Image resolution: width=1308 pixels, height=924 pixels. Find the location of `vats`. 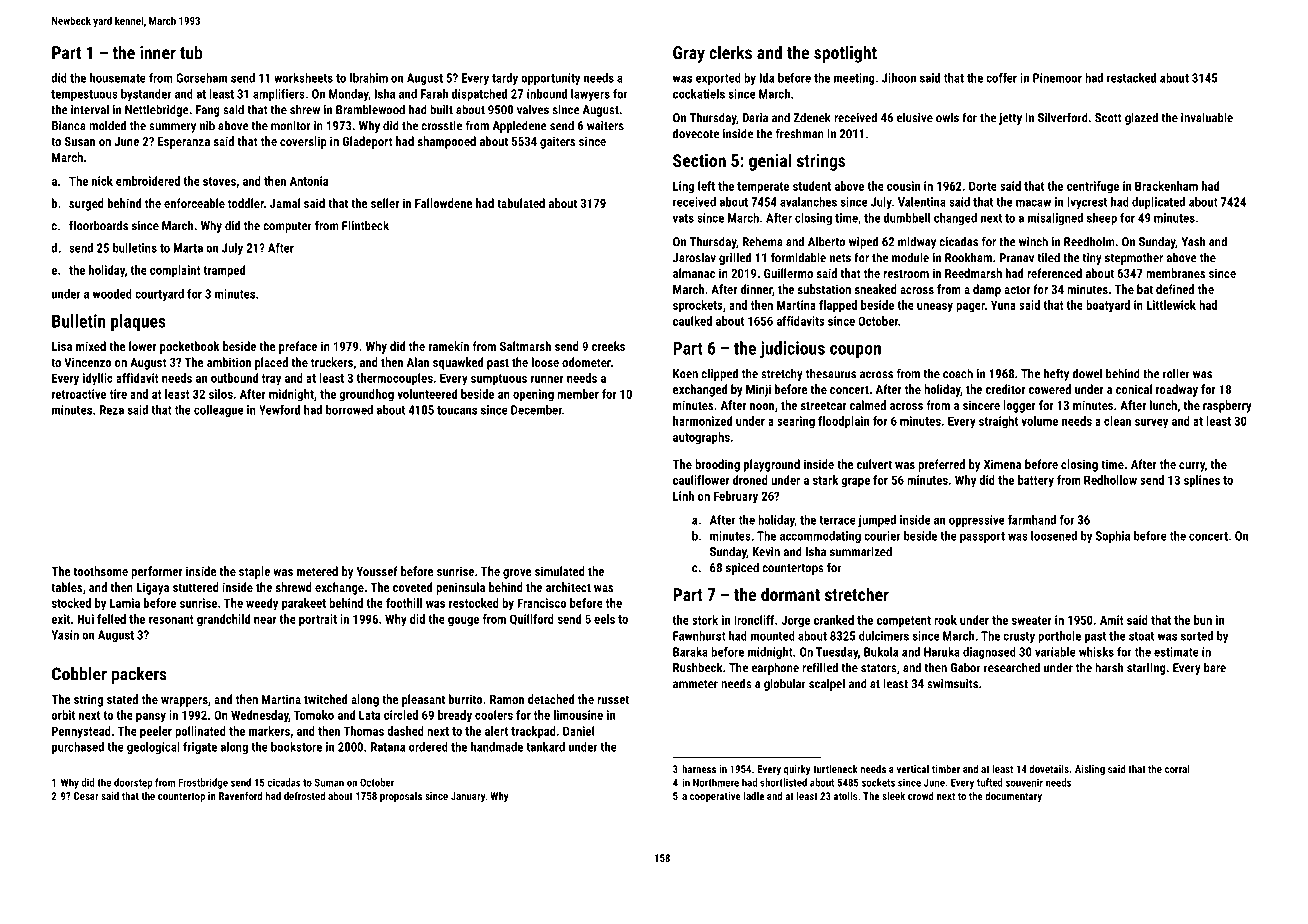

vats is located at coordinates (683, 218).
